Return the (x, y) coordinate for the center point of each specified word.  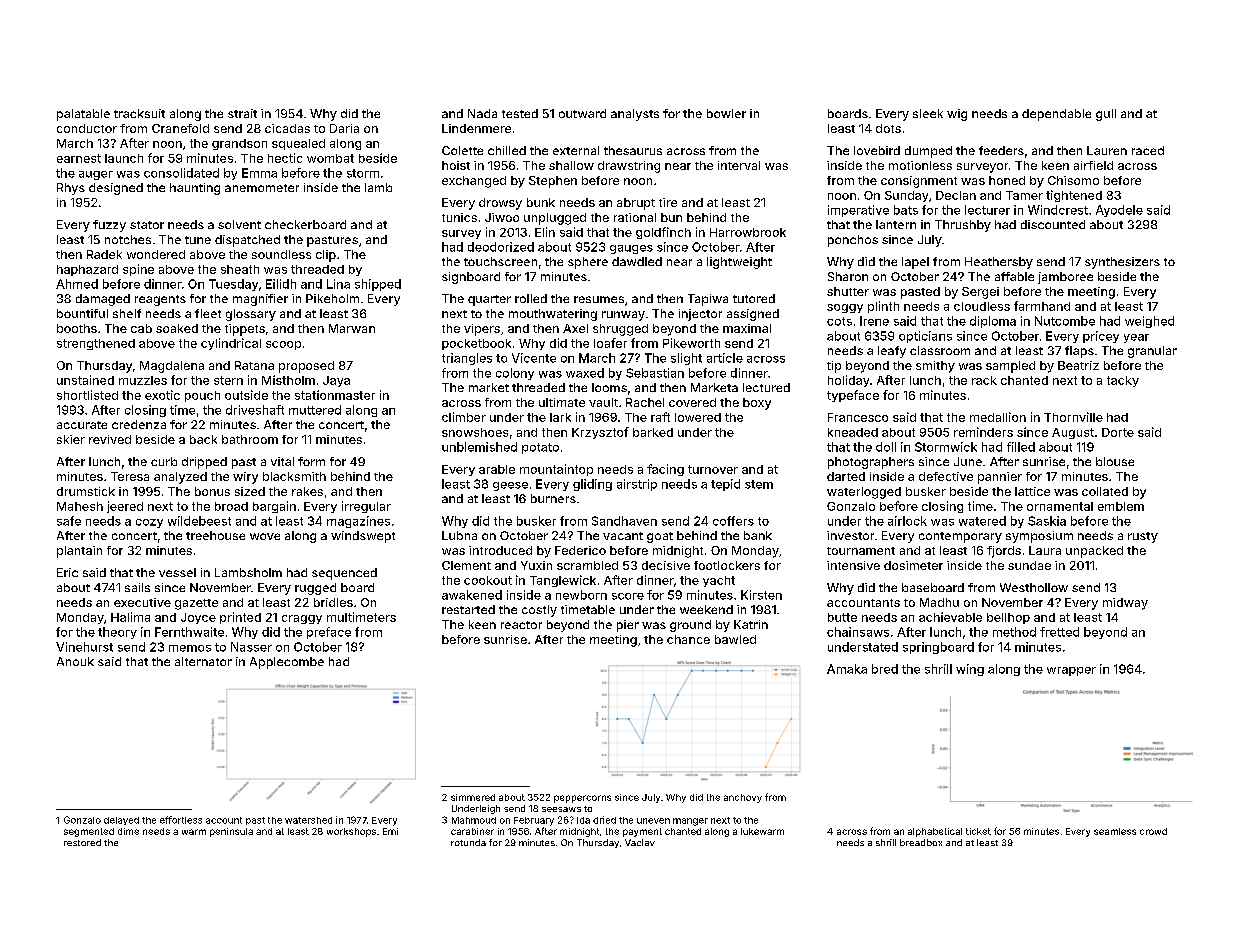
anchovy (743, 798)
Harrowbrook (748, 232)
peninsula (231, 832)
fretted (1059, 632)
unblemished (479, 447)
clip (326, 256)
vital (282, 461)
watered (982, 521)
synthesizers (1122, 263)
